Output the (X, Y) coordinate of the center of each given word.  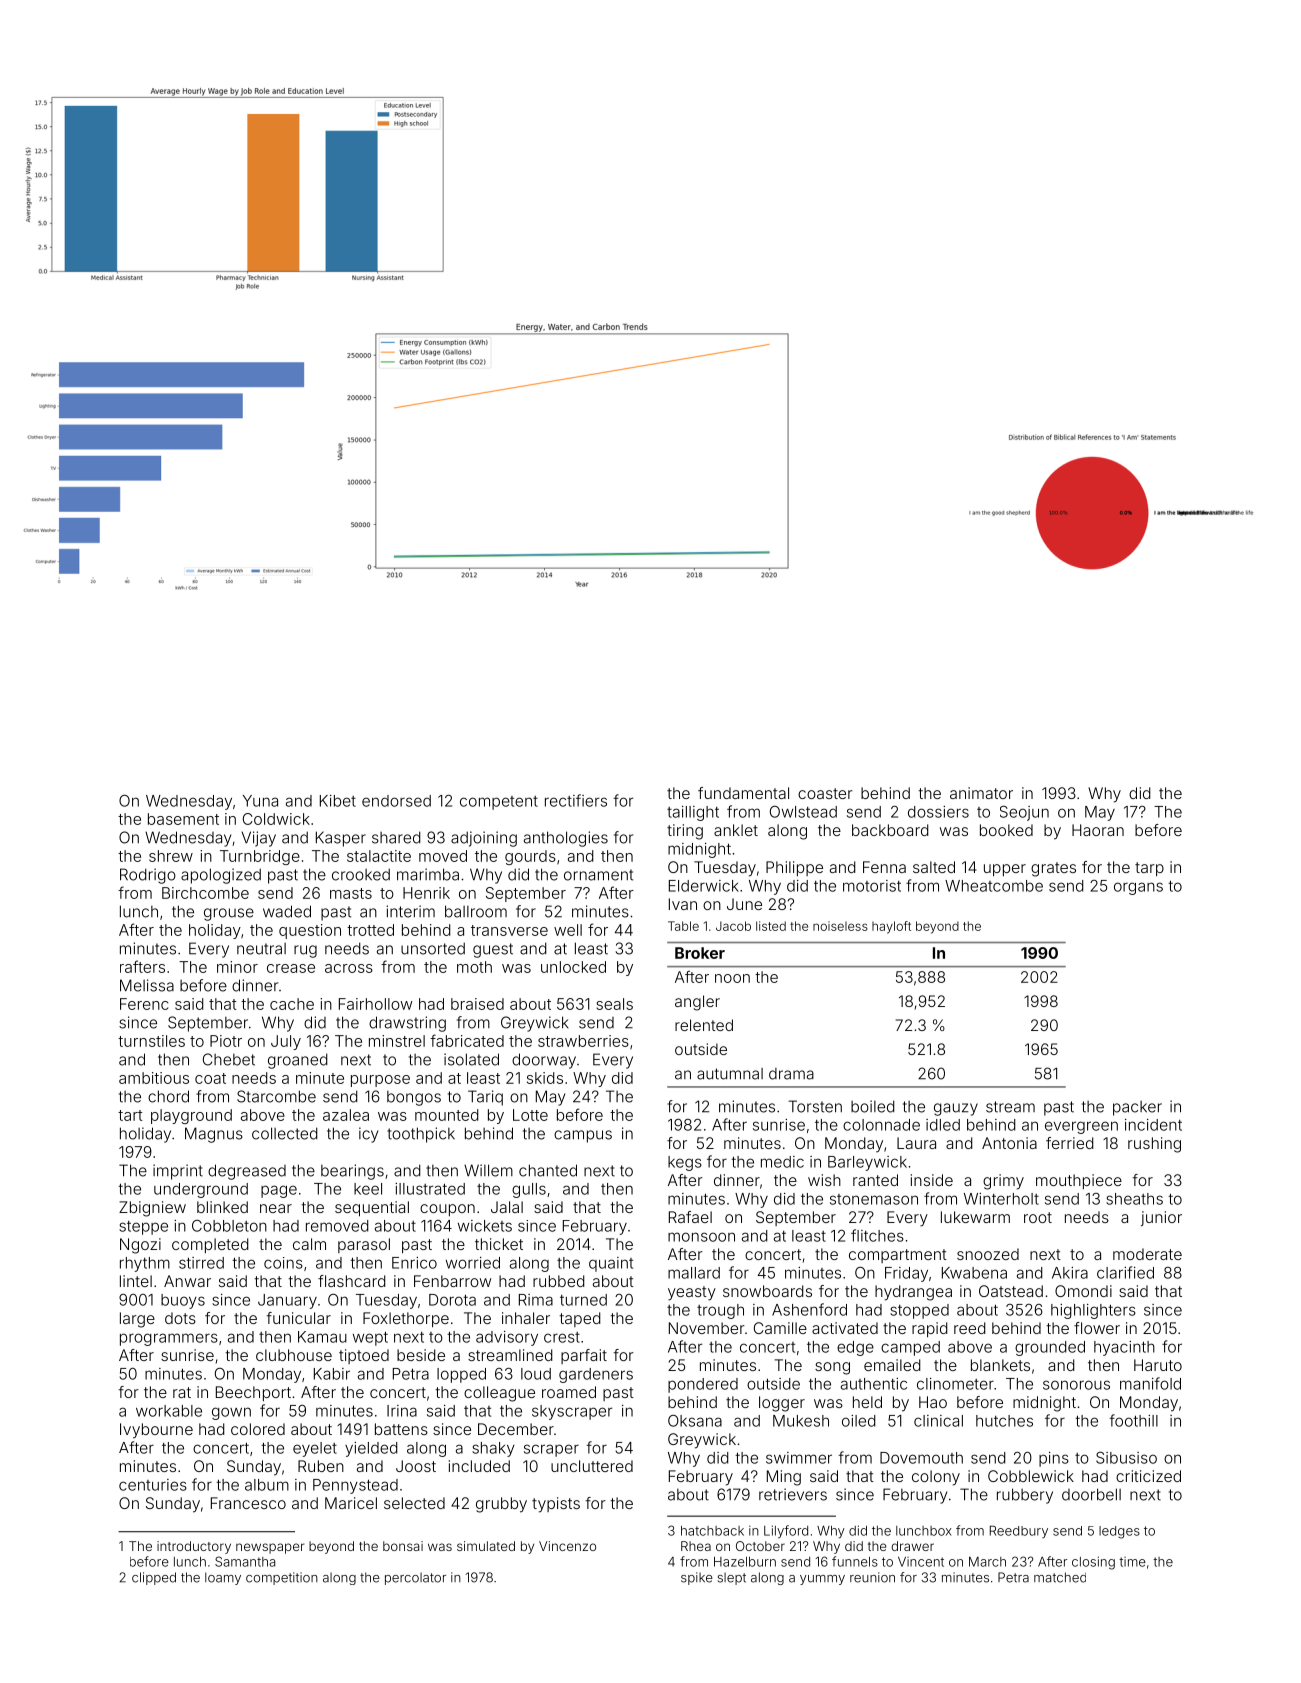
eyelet (315, 1449)
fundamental (743, 793)
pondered (703, 1385)
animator (981, 793)
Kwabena (974, 1273)
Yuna (260, 801)
